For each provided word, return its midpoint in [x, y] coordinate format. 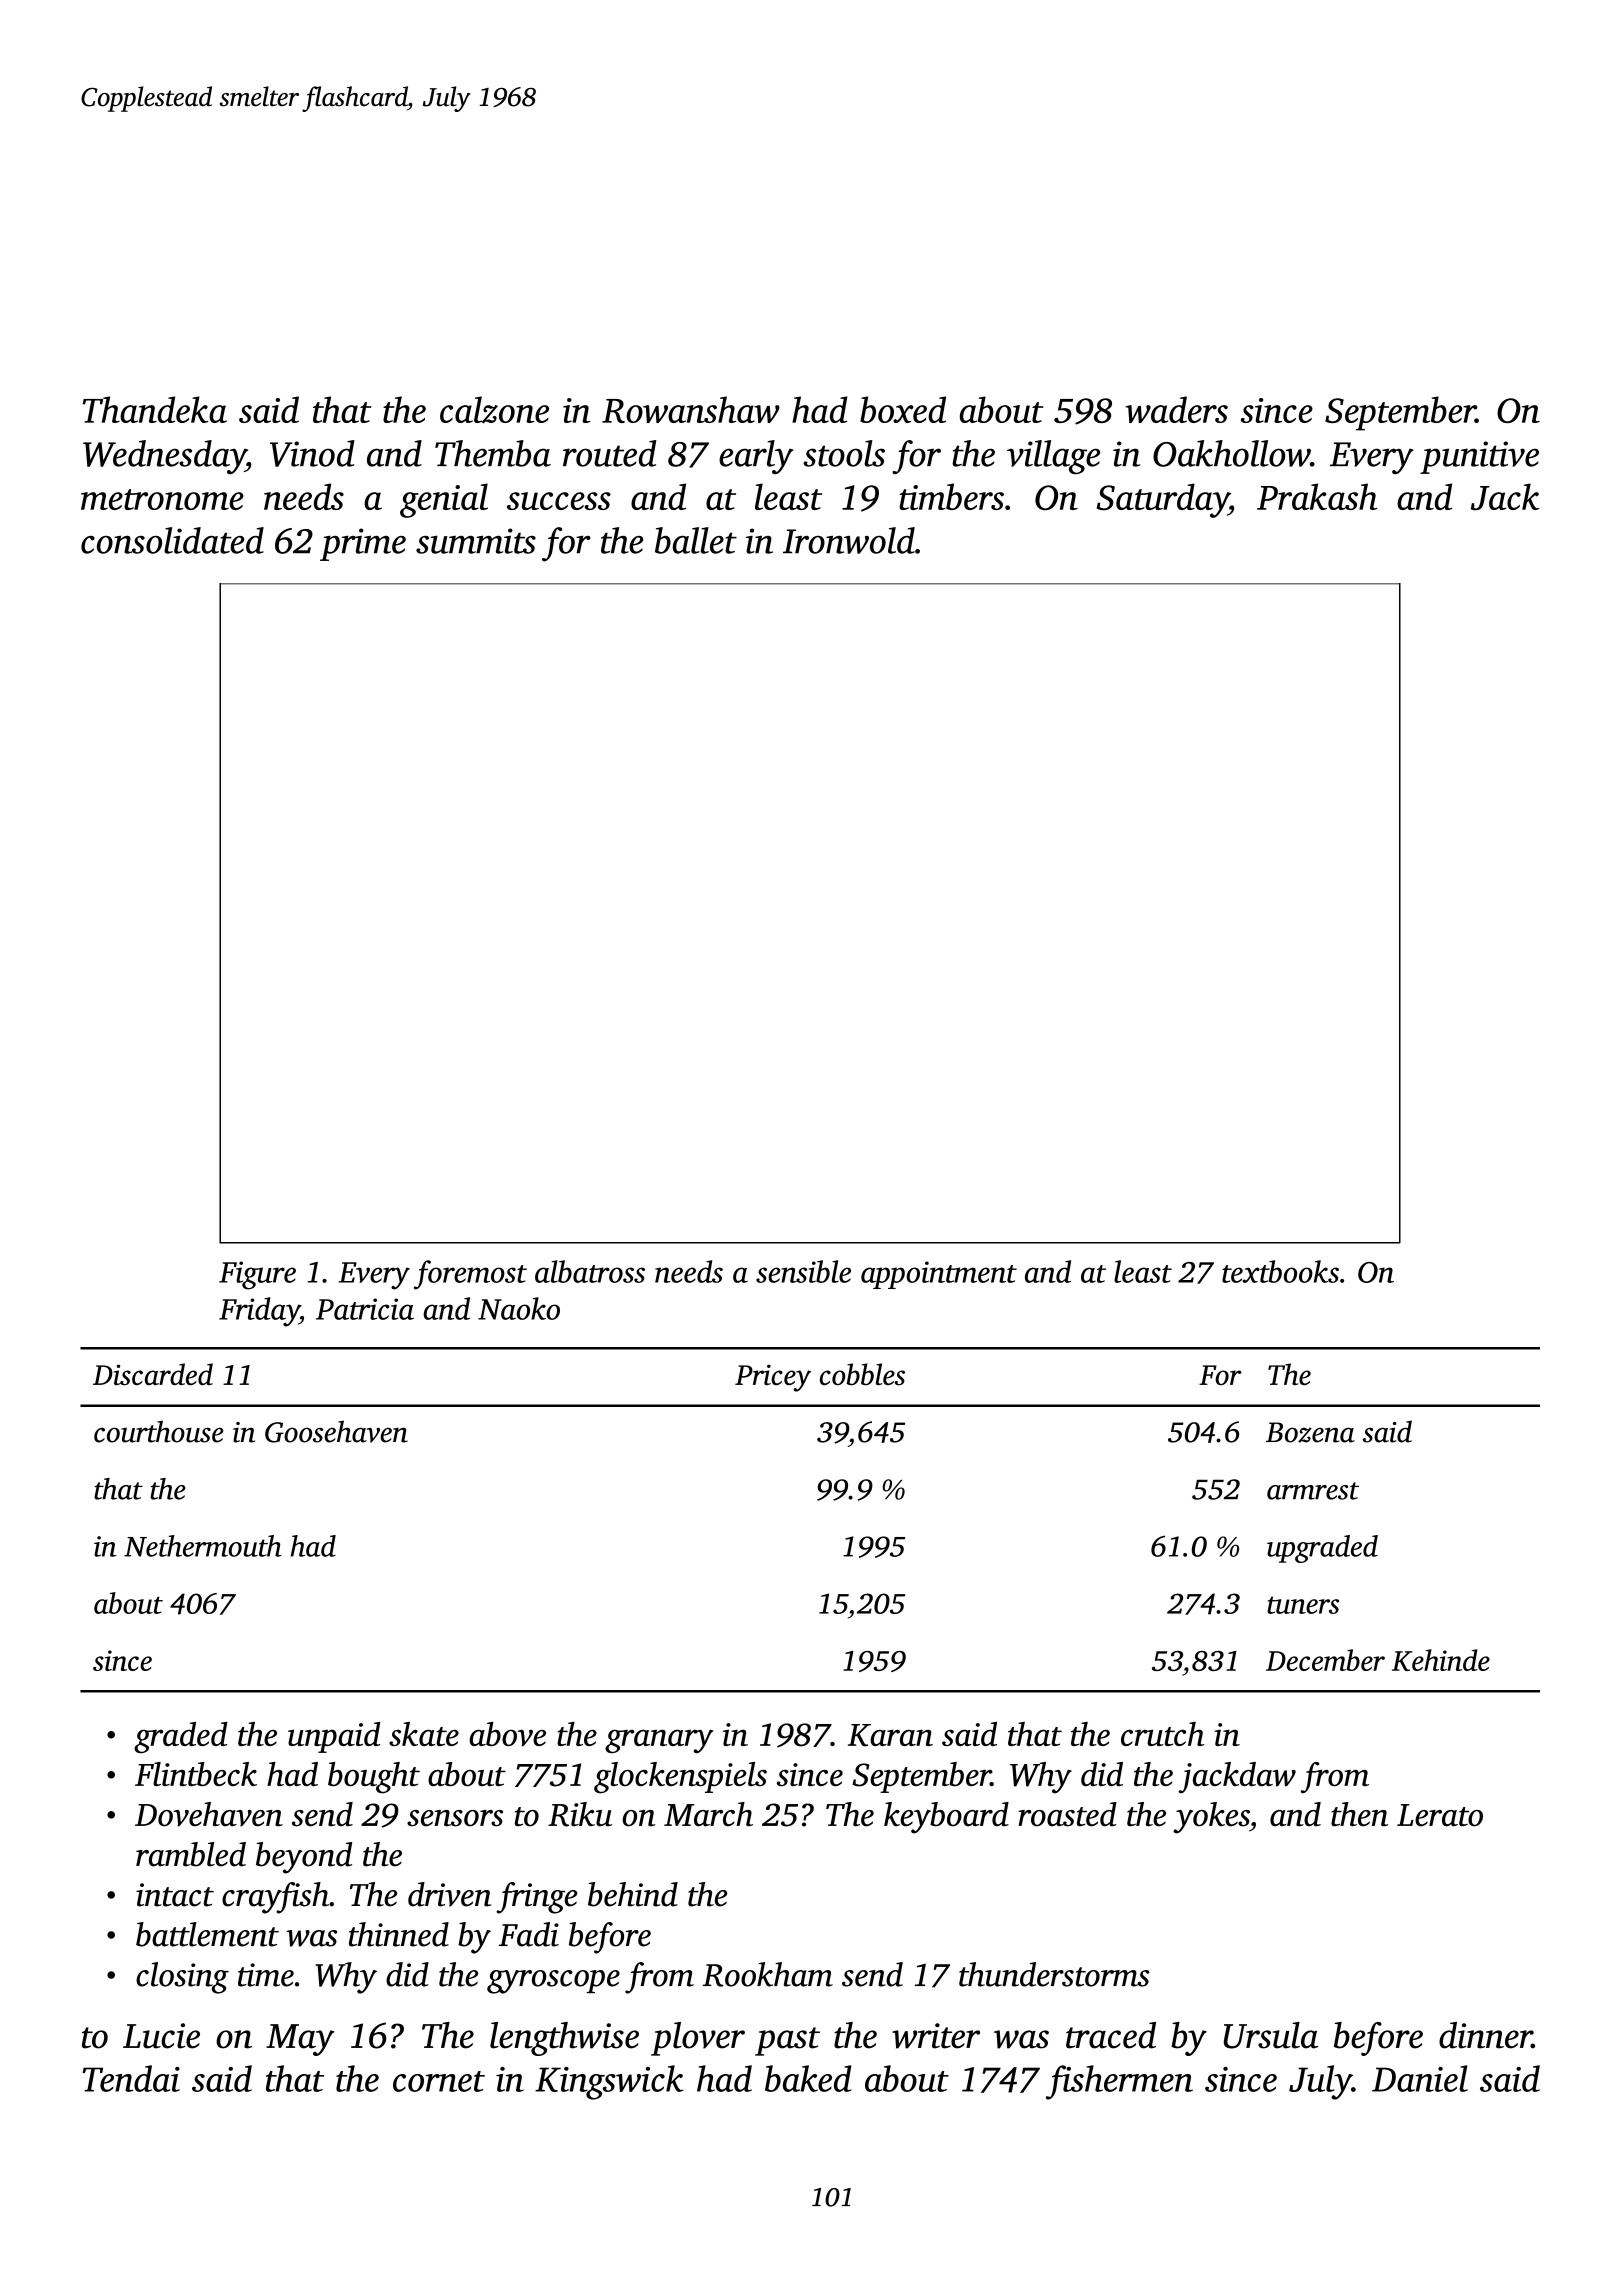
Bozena [1310, 1432]
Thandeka [155, 409]
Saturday [1163, 500]
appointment [939, 1275]
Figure [257, 1275]
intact [175, 1895]
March [708, 1814]
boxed [903, 409]
